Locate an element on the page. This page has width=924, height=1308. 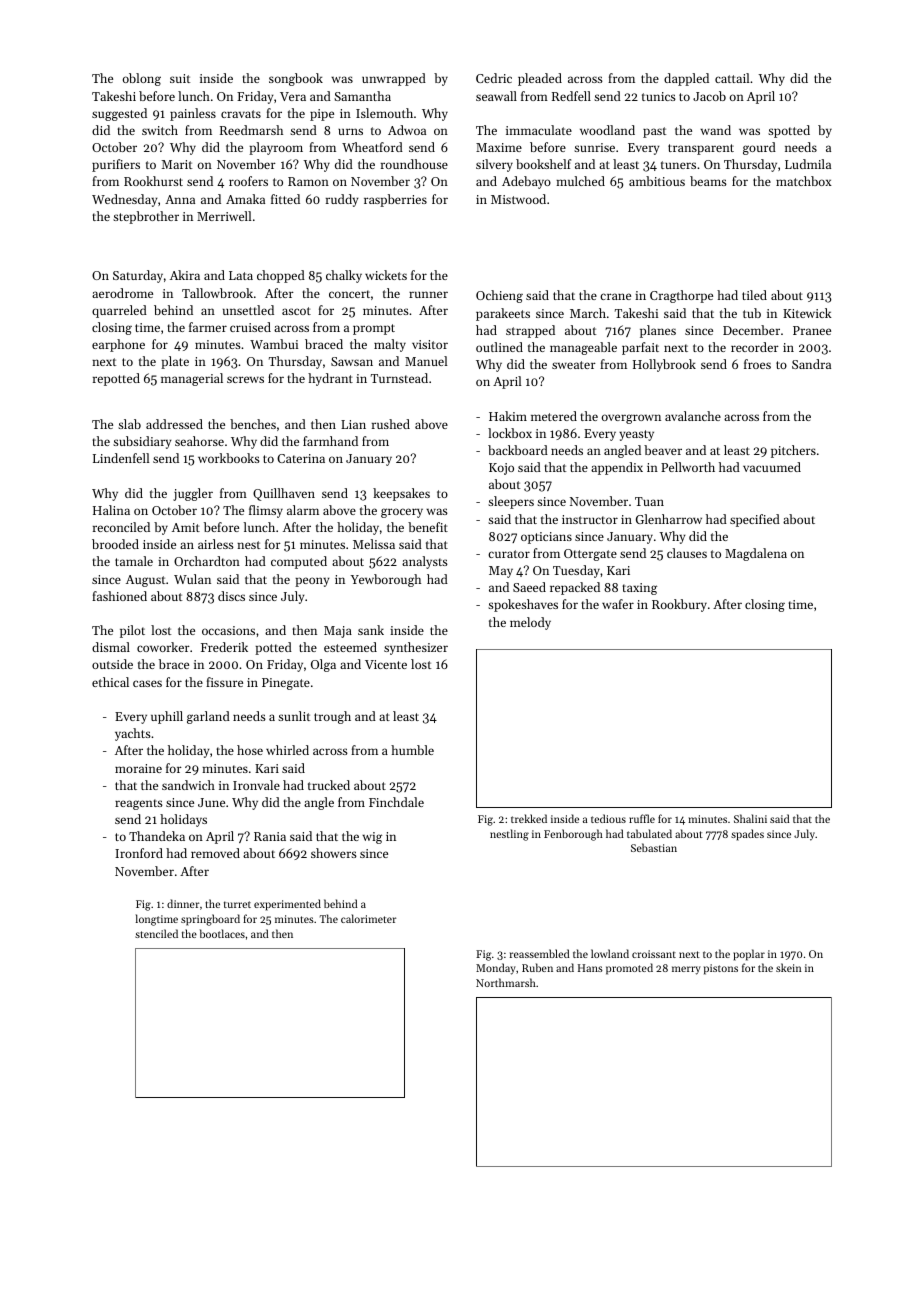
Ironford is located at coordinates (139, 853).
